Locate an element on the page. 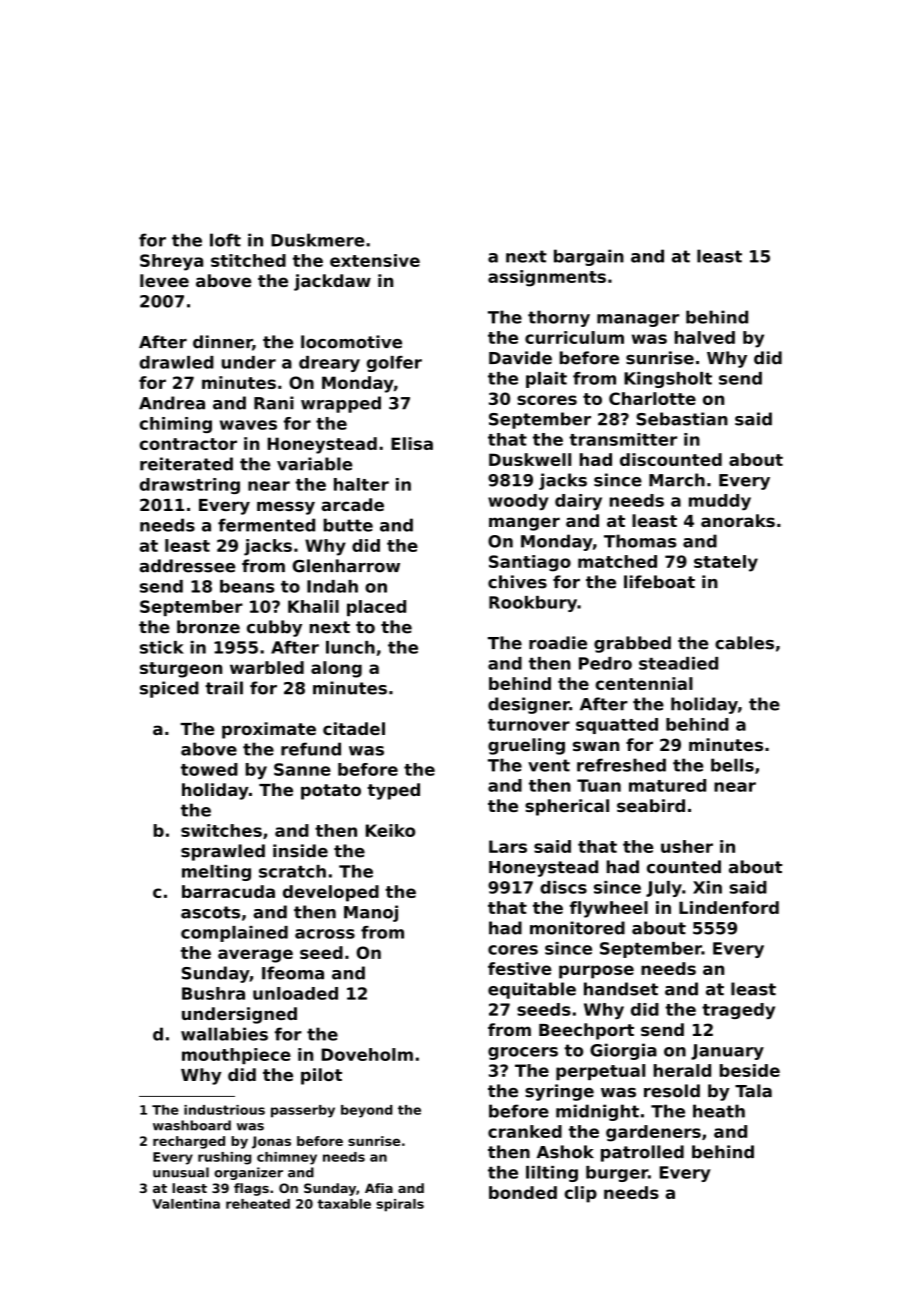  extensive is located at coordinates (375, 260).
